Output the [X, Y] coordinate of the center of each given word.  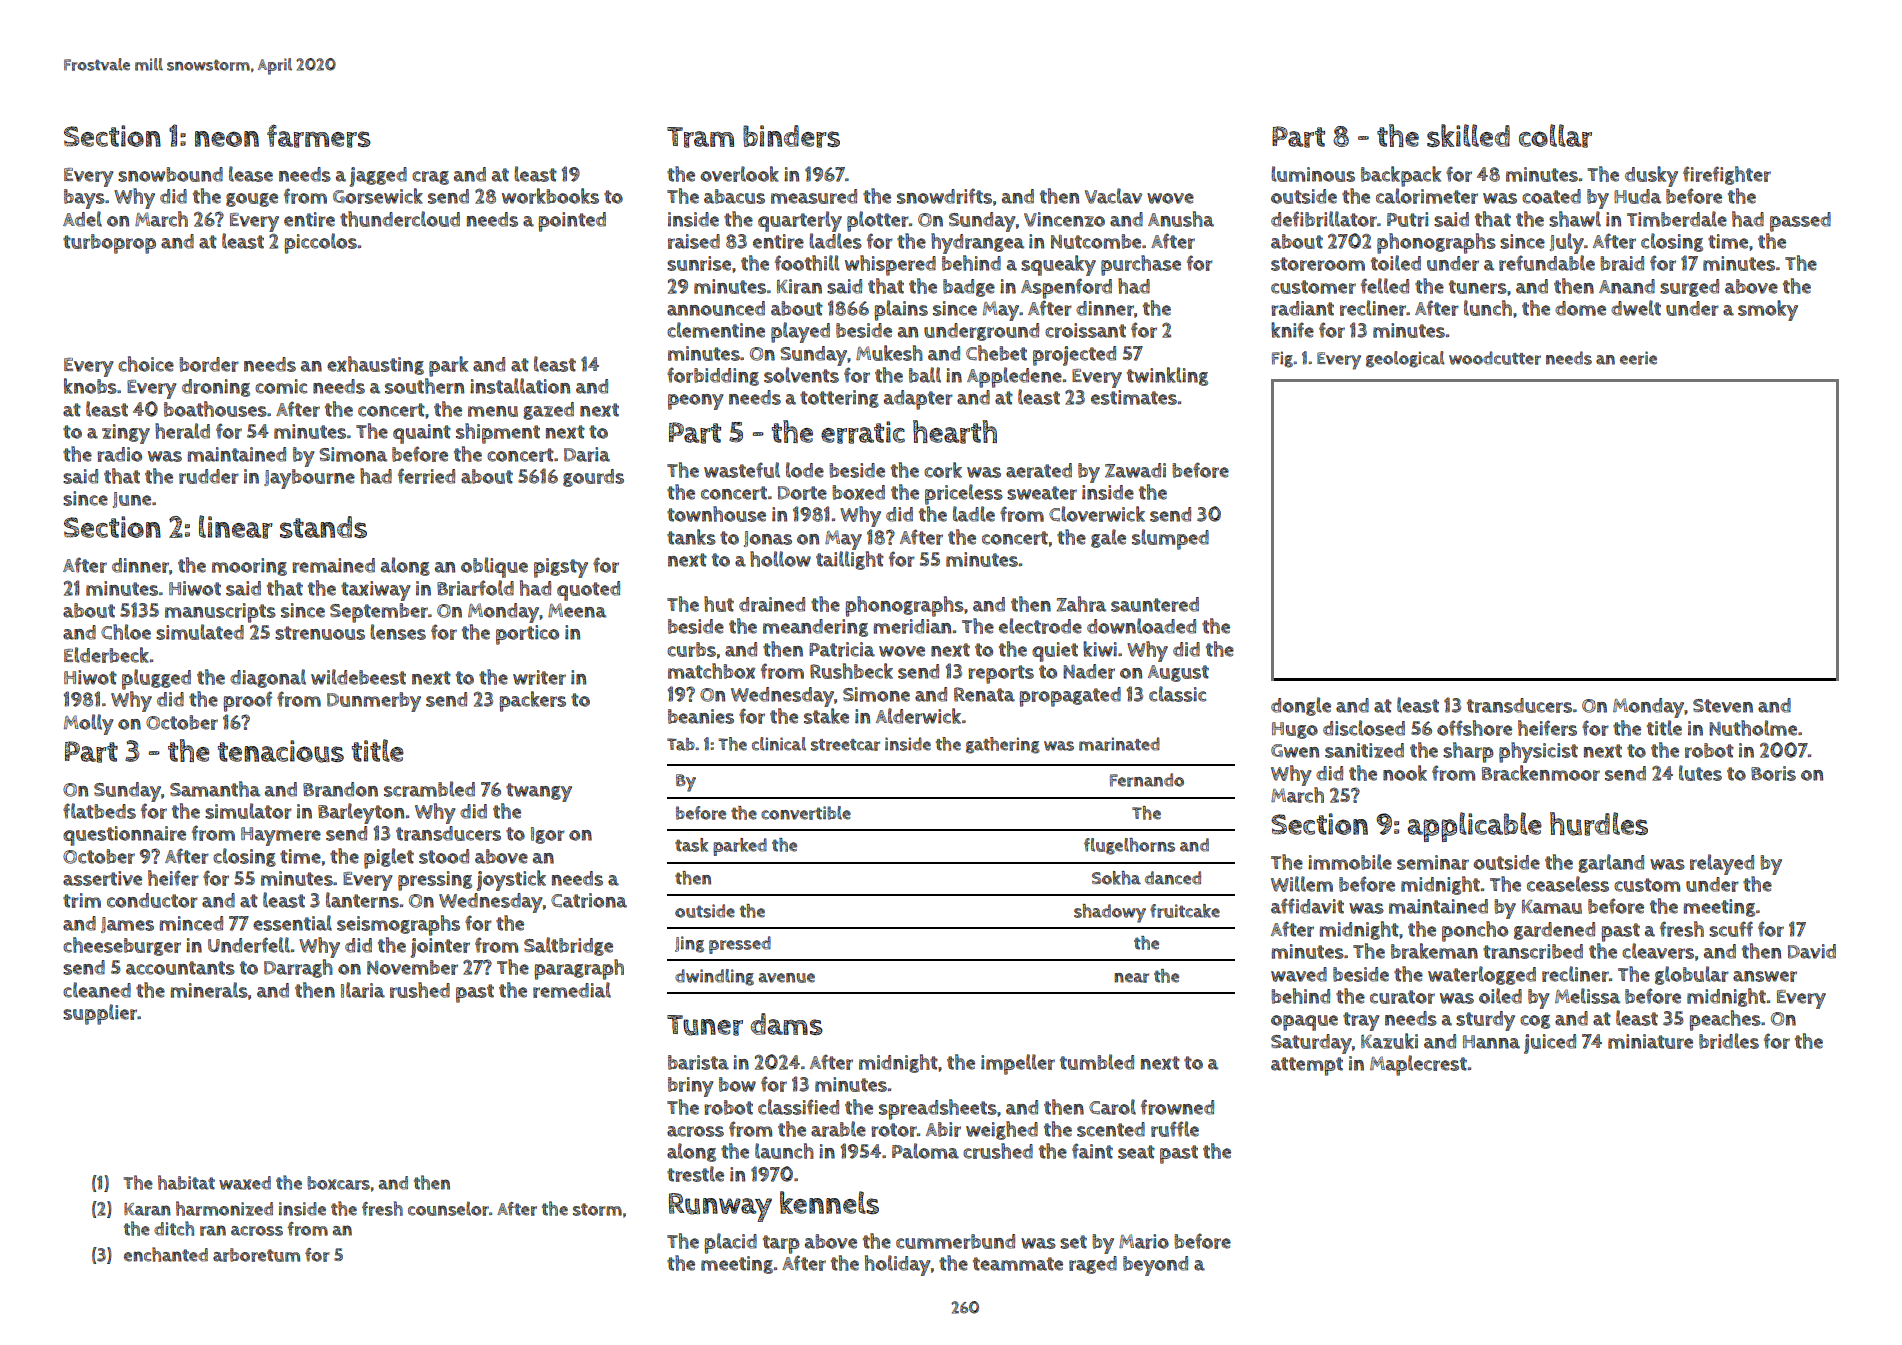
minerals [209, 990]
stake [826, 716]
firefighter [1727, 175]
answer [1765, 976]
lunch [1488, 308]
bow [737, 1084]
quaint [422, 434]
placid [730, 1243]
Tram [700, 137]
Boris [1773, 773]
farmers [319, 136]
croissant [1085, 330]
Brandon [340, 789]
